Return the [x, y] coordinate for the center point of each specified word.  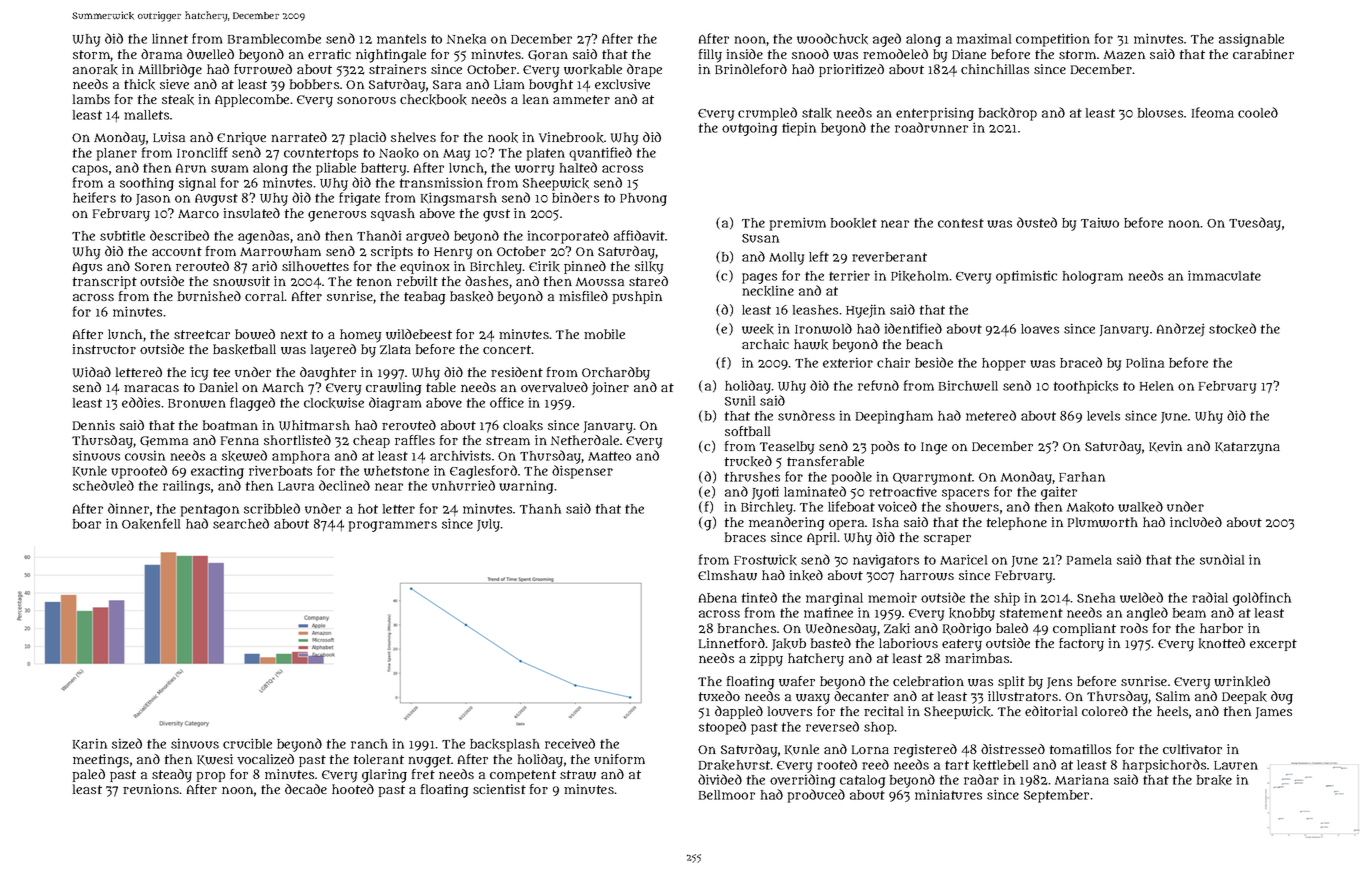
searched [241, 523]
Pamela [1089, 560]
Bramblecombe [274, 39]
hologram [1093, 277]
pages [759, 278]
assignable [1251, 40]
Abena [718, 598]
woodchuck [832, 39]
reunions [151, 789]
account [177, 251]
